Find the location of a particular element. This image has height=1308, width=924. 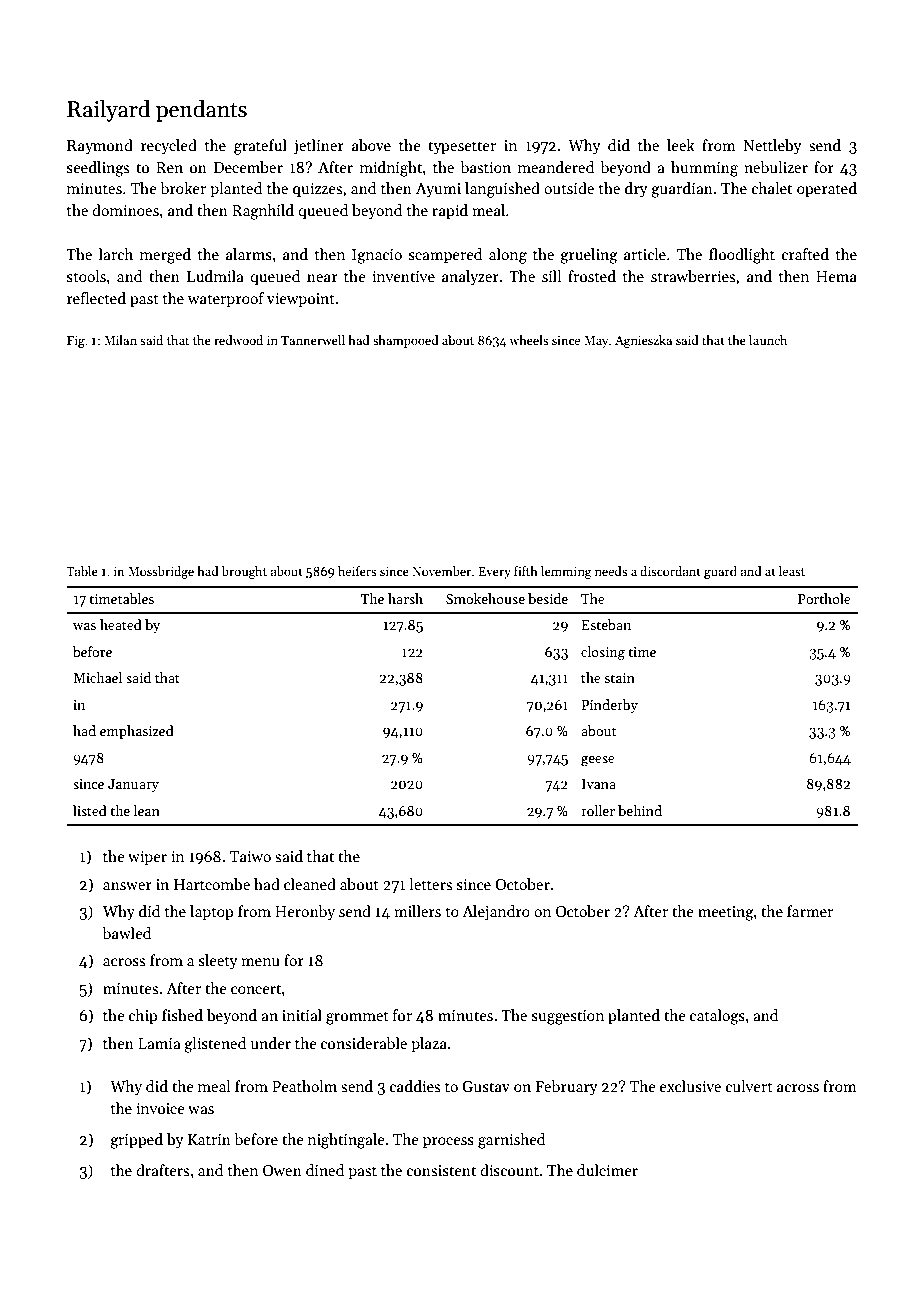

emphasized is located at coordinates (137, 732).
